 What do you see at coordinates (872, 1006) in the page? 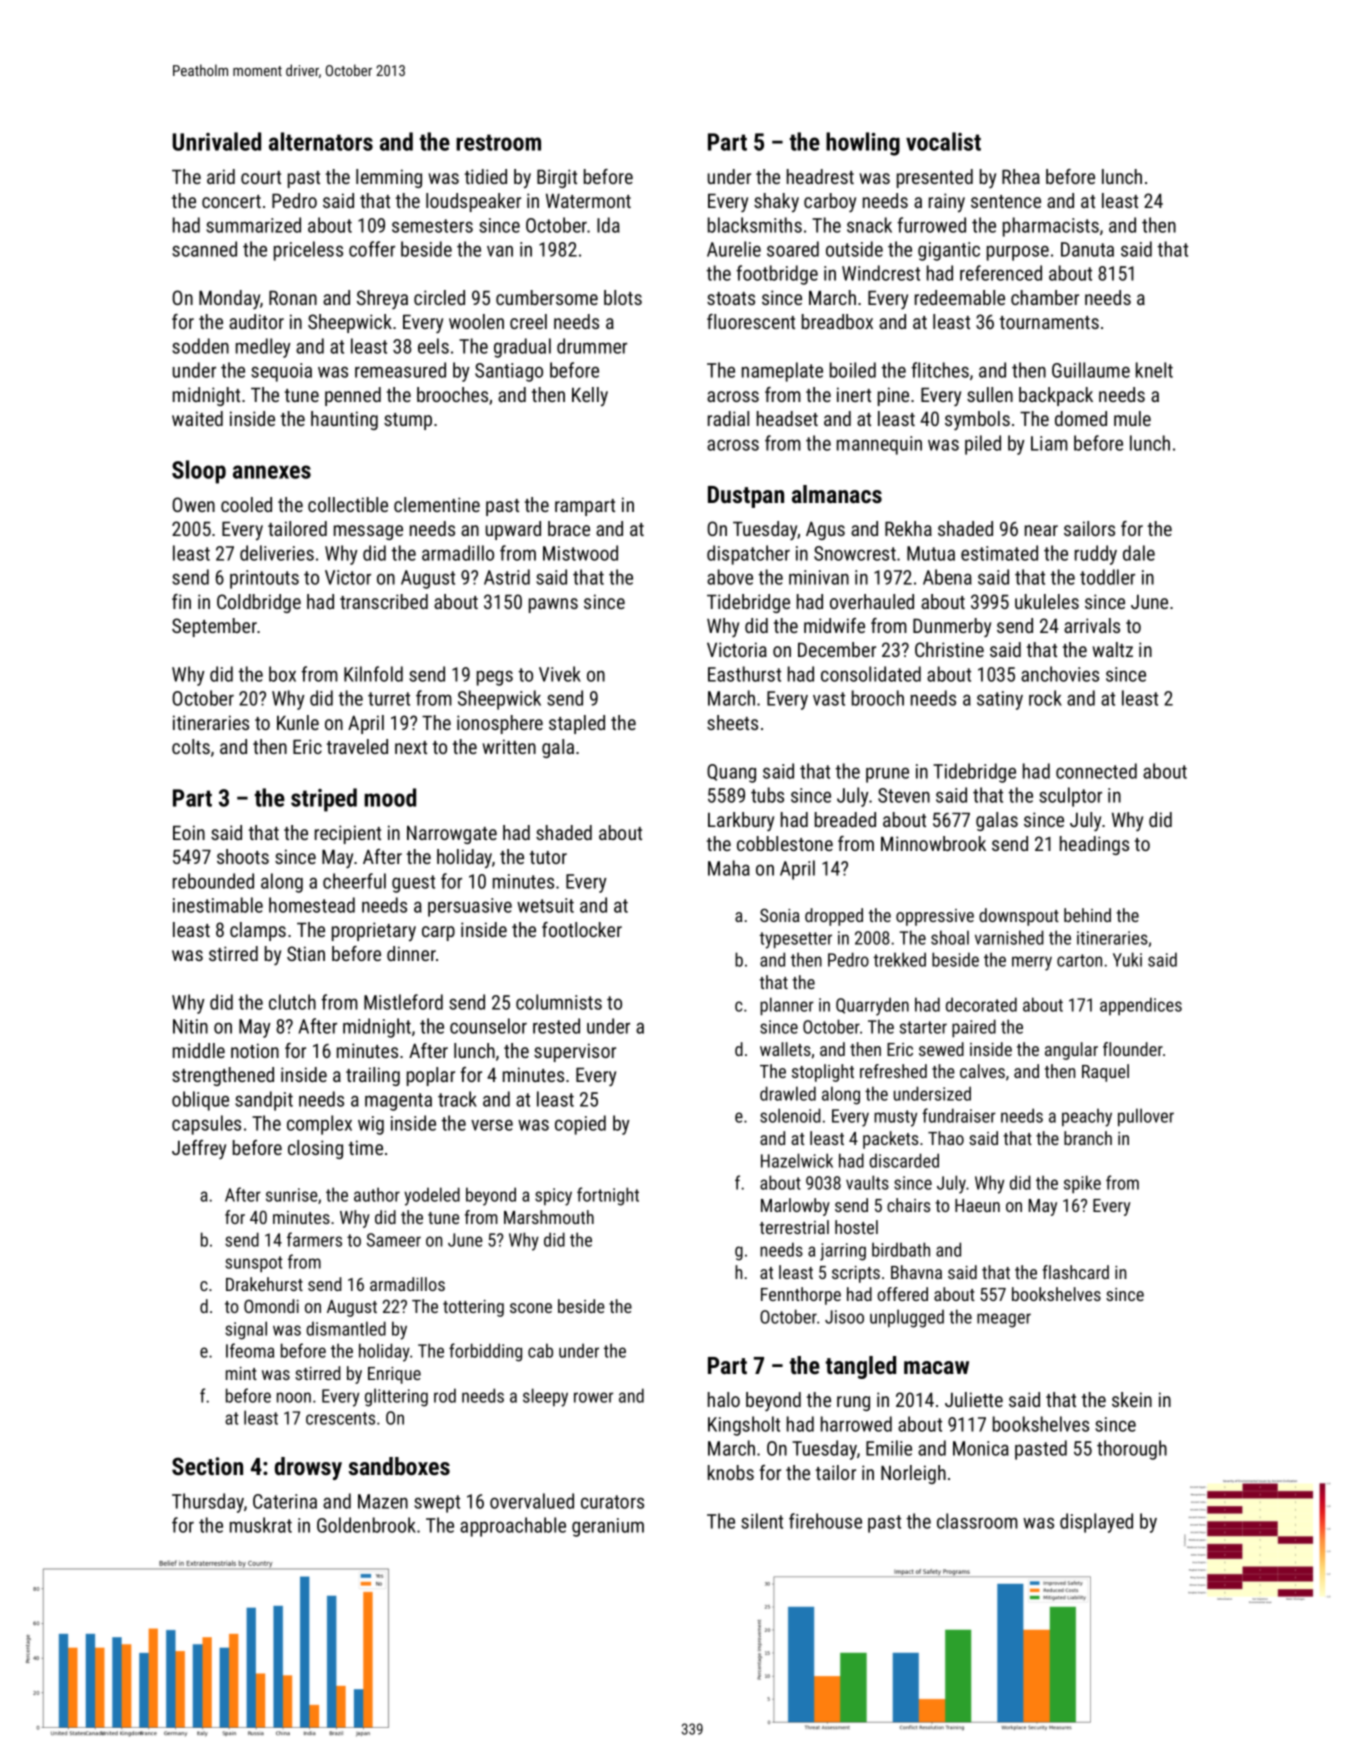
I see `Quarryden` at bounding box center [872, 1006].
